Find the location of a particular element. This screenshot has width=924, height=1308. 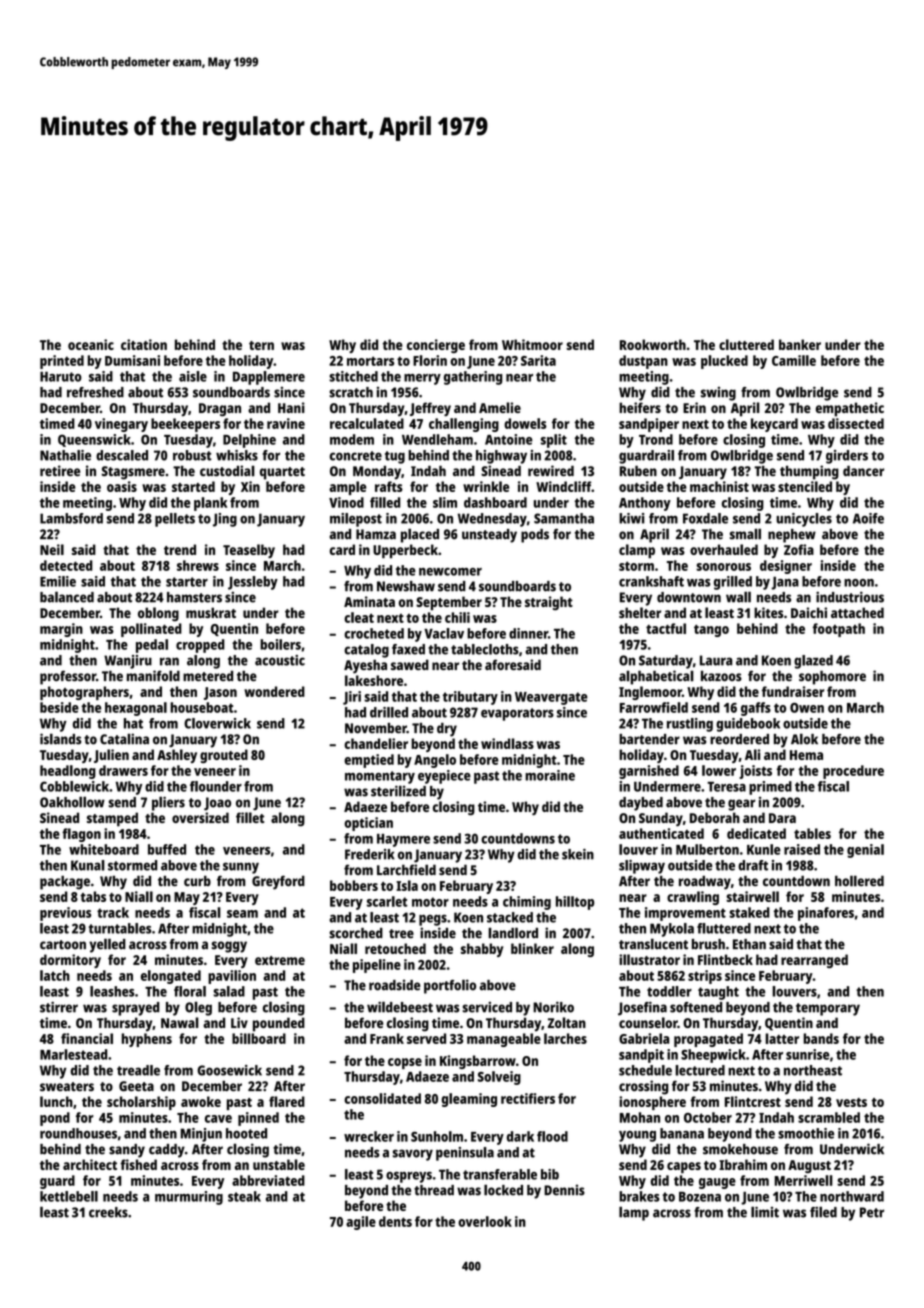

Ethan is located at coordinates (749, 944).
